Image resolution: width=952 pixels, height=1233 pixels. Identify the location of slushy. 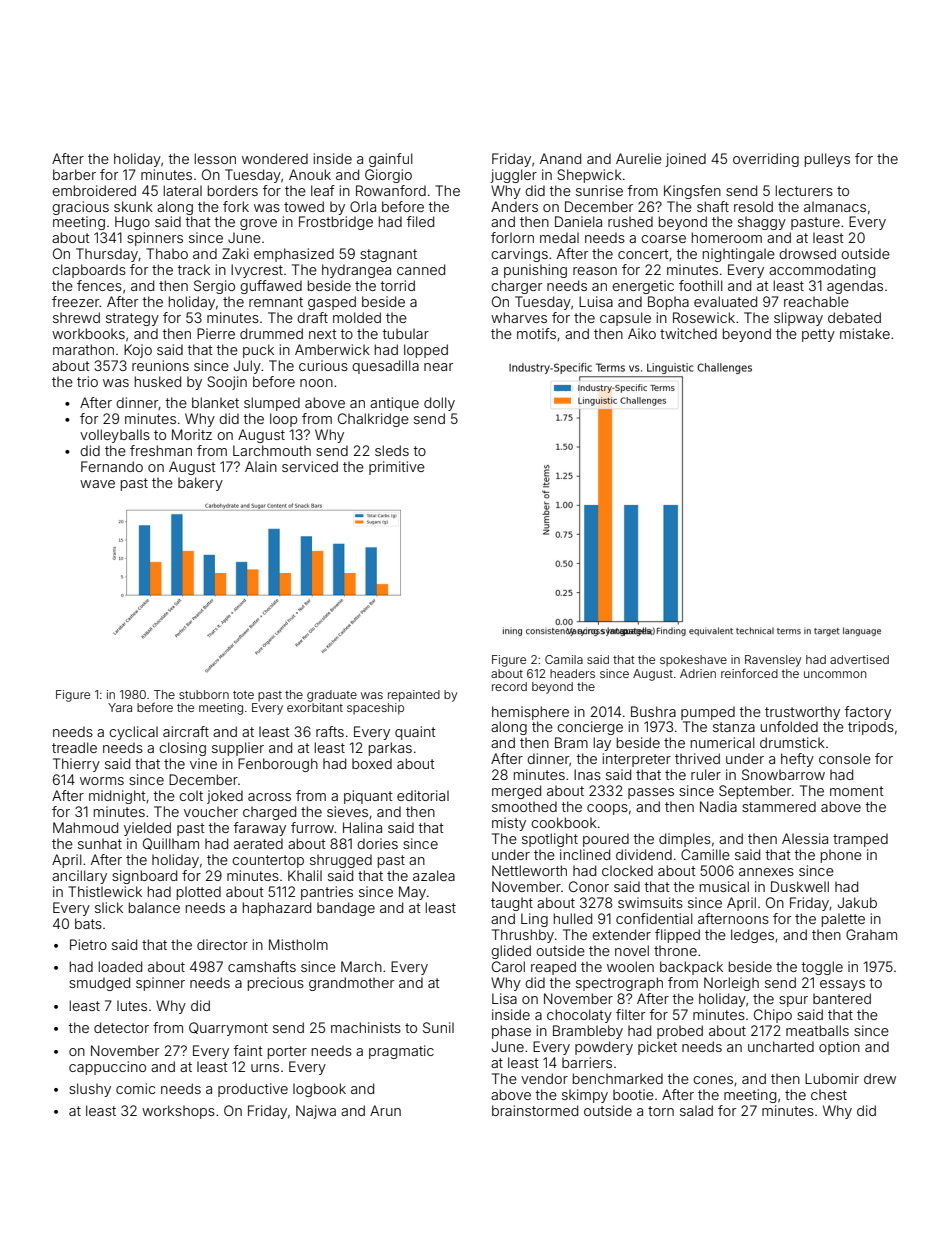
(90, 1090).
